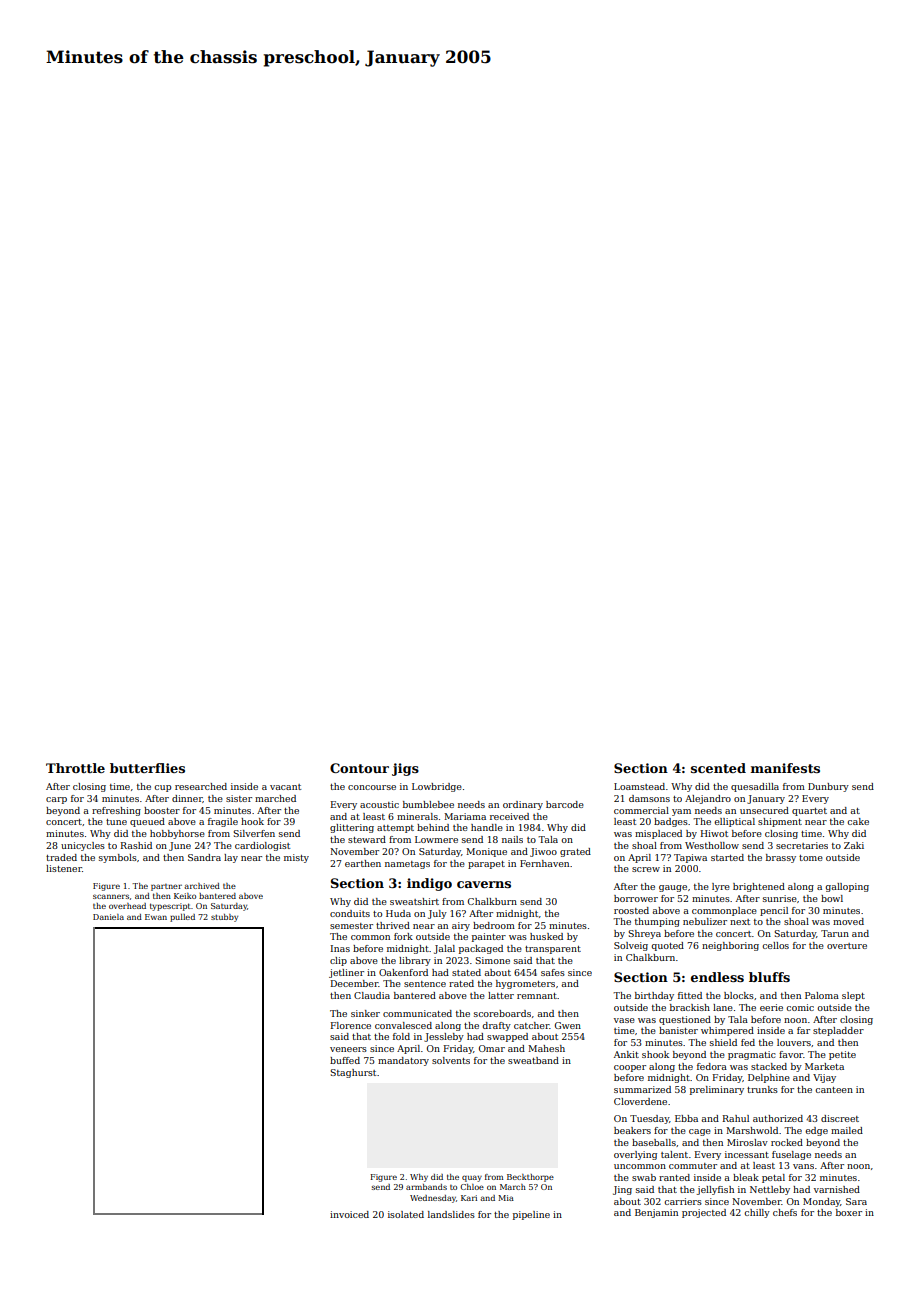 This screenshot has width=924, height=1308. Describe the element at coordinates (353, 1073) in the screenshot. I see `Staghurst` at that location.
